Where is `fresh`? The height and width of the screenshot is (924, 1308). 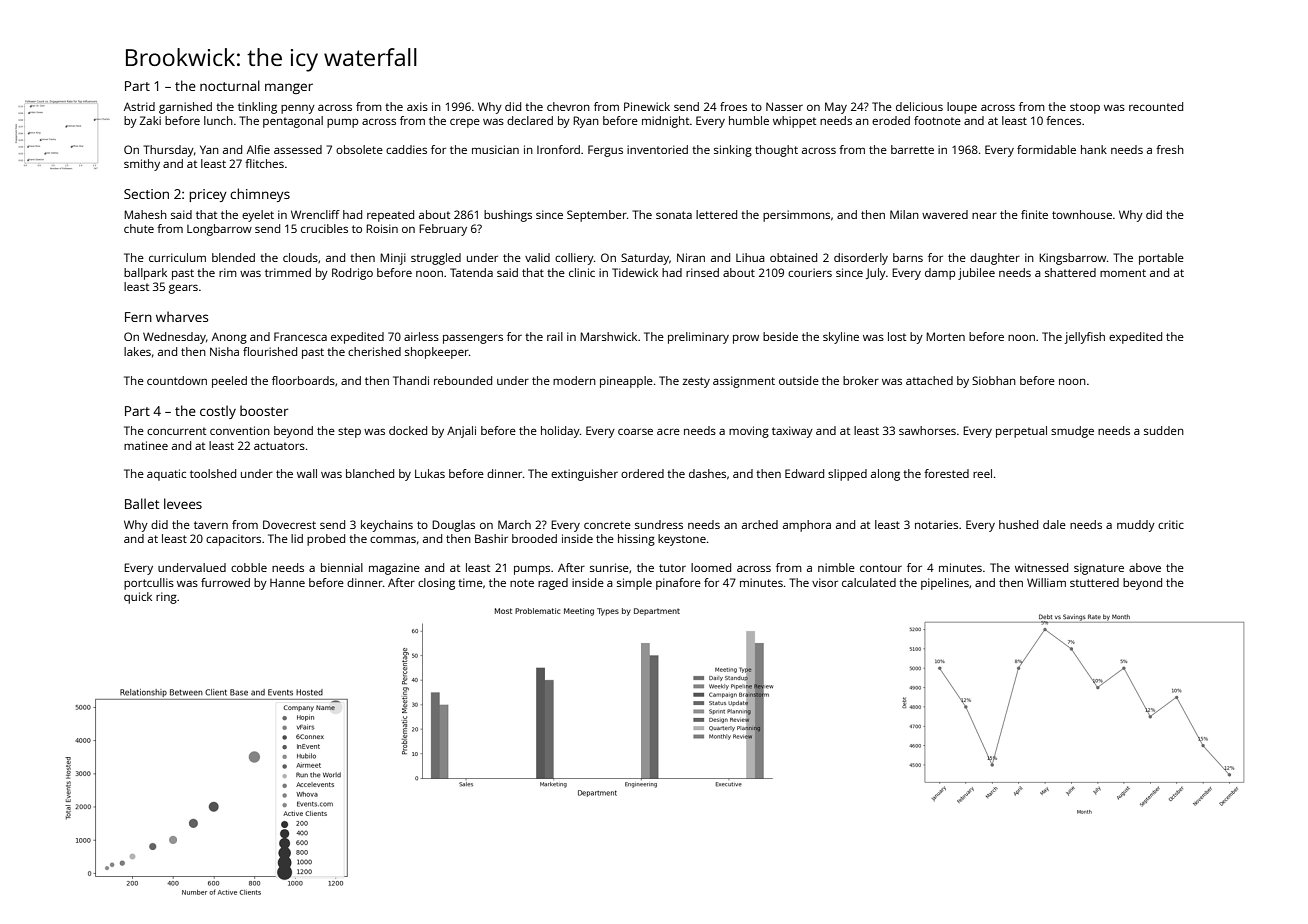 fresh is located at coordinates (1170, 149).
